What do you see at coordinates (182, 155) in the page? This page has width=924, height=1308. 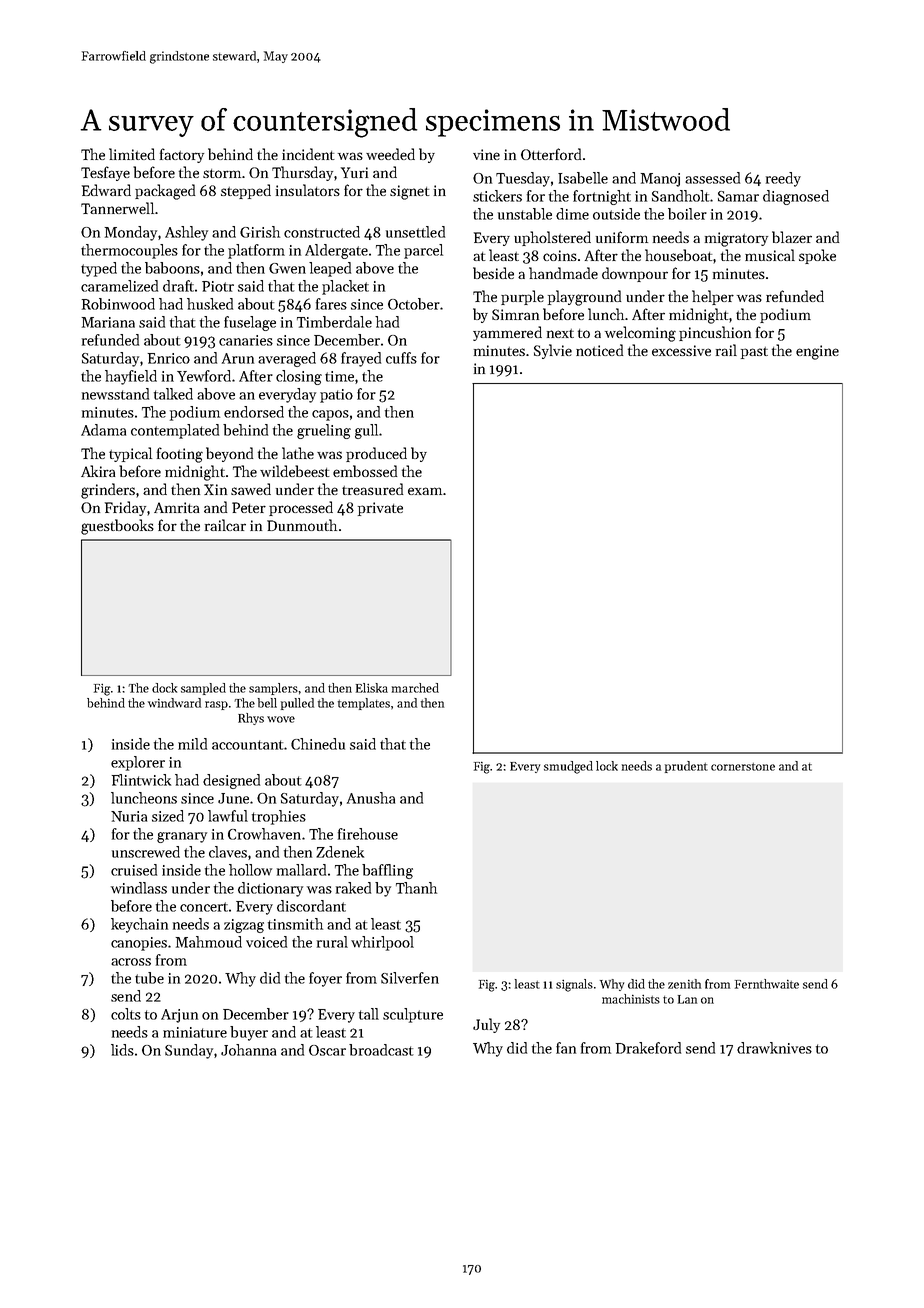 I see `factory` at bounding box center [182, 155].
